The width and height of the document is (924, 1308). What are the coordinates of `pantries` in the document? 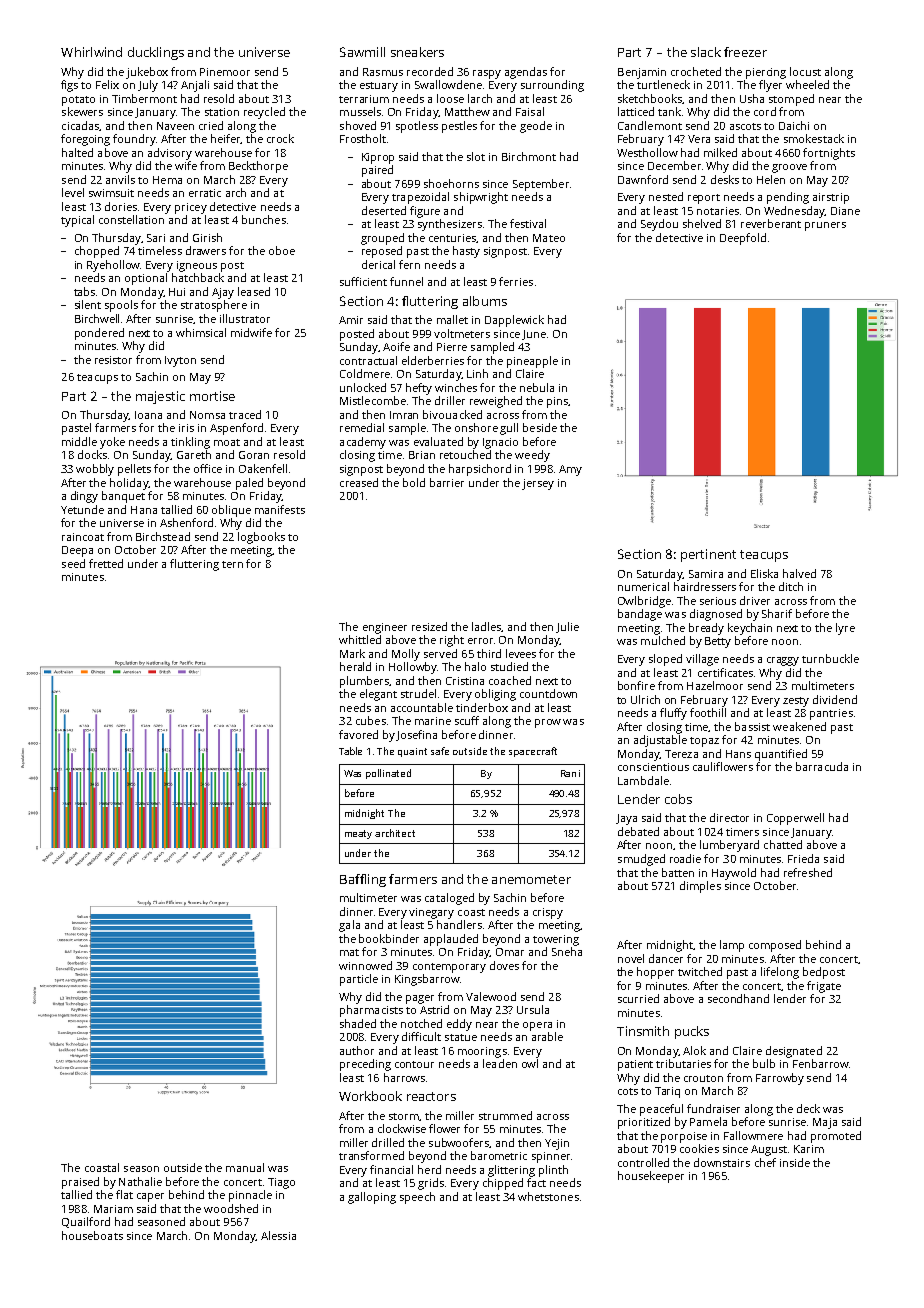 It's located at (831, 714).
